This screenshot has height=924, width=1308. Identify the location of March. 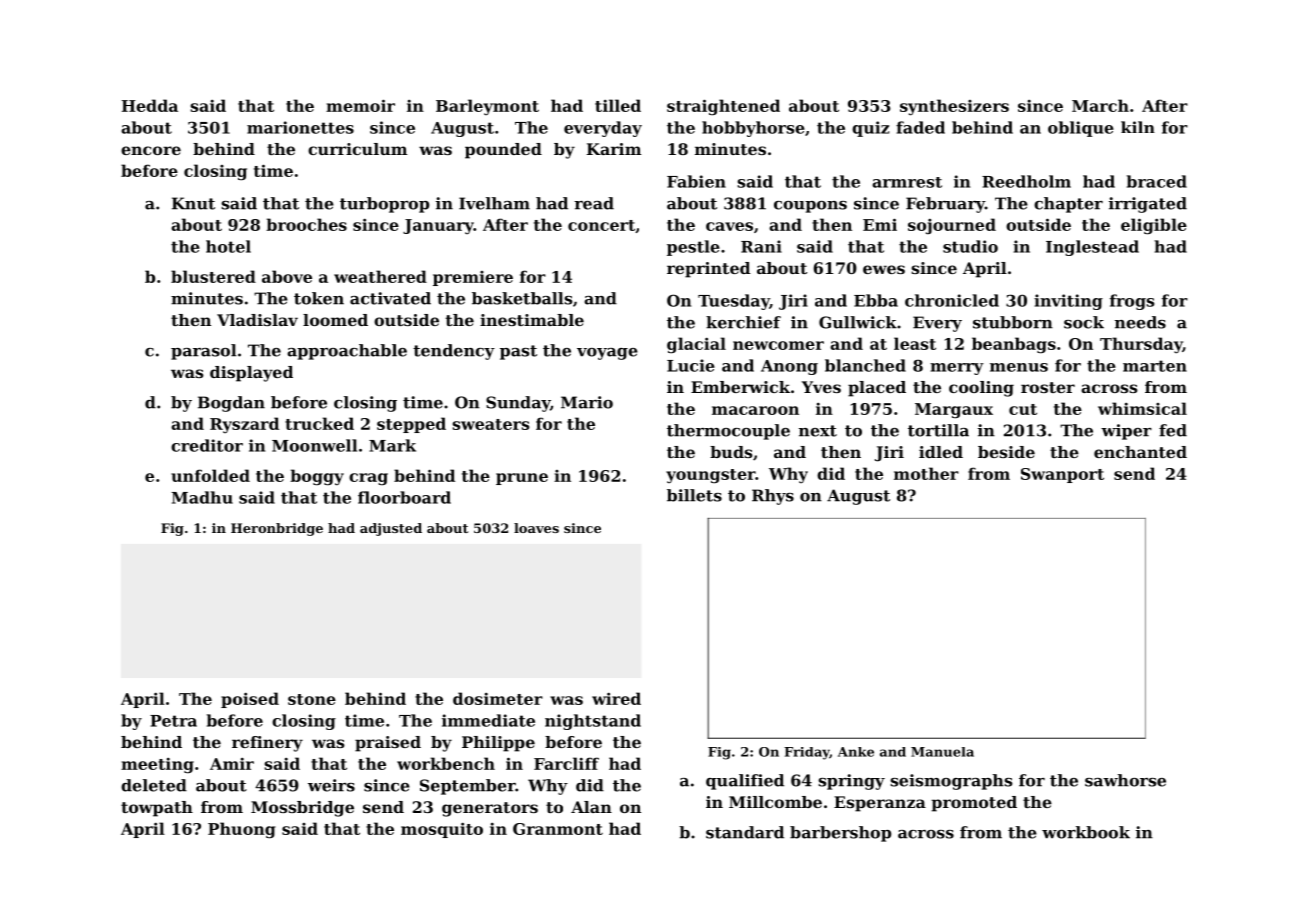
(1100, 105).
